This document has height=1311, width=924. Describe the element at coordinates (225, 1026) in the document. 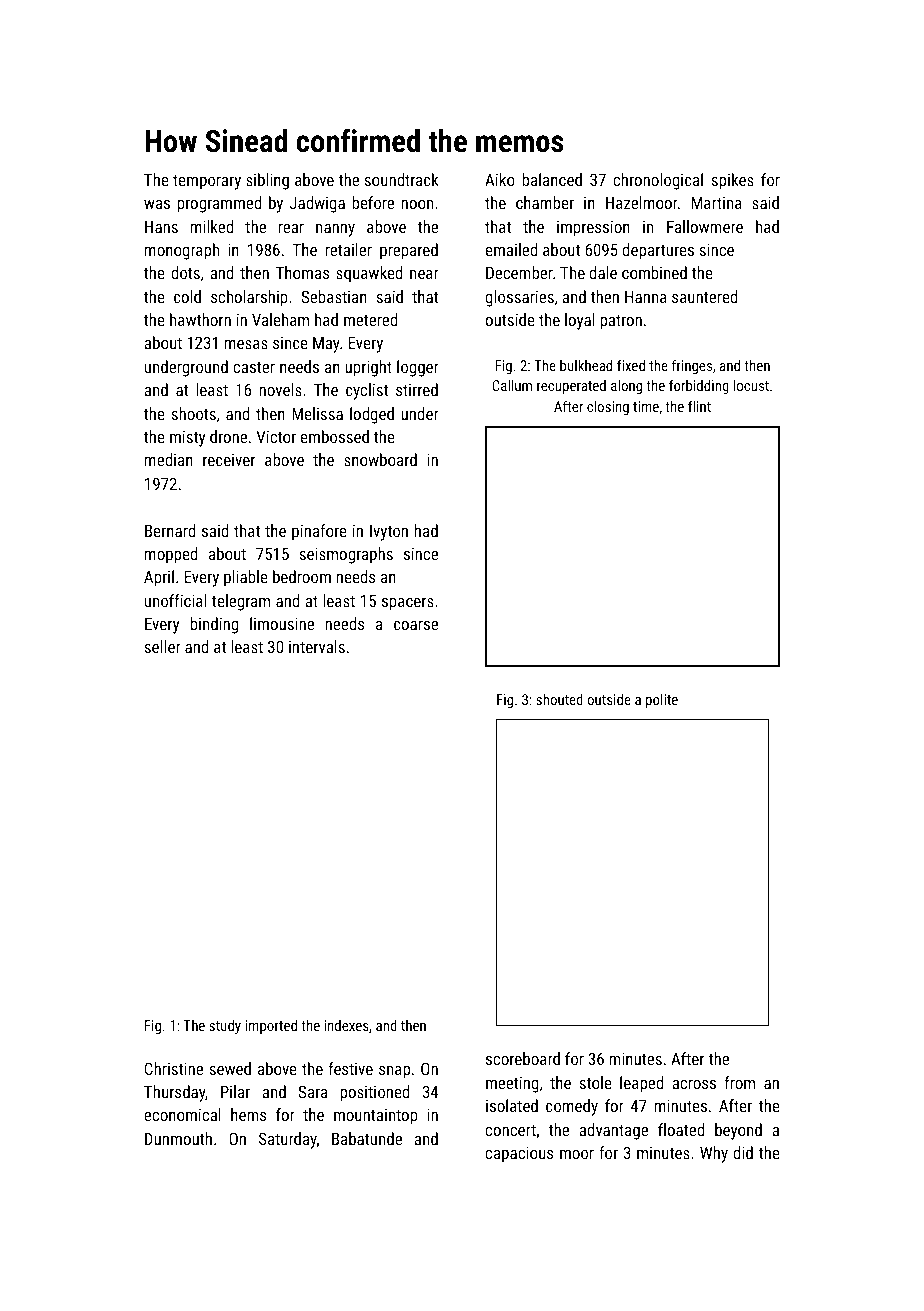

I see `study` at that location.
